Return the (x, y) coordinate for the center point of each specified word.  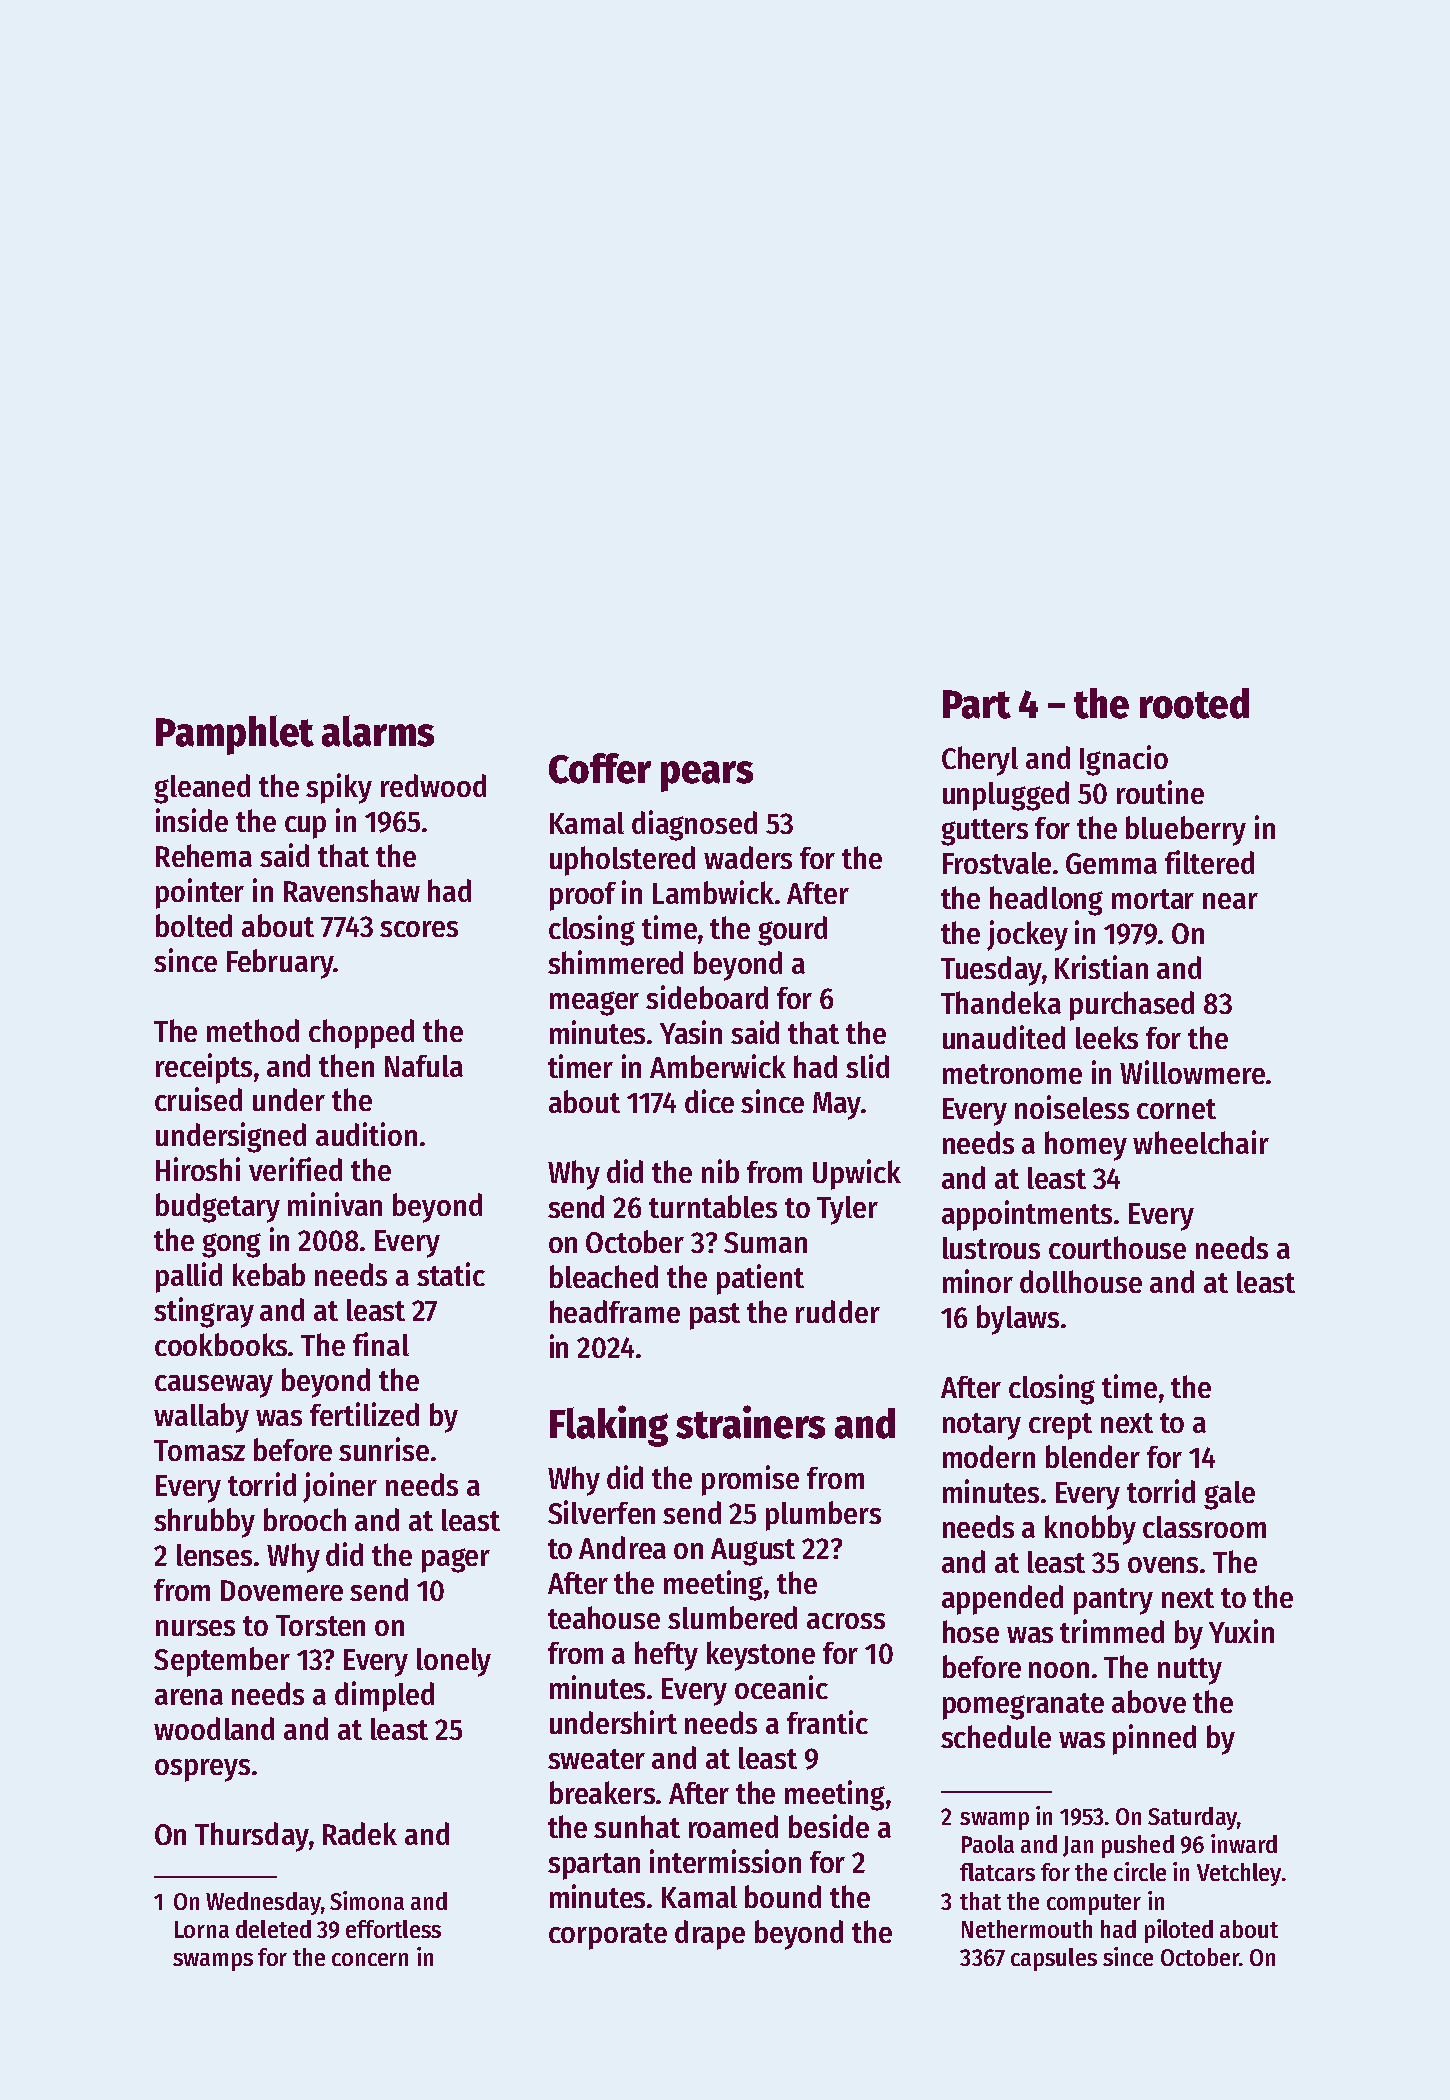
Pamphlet (235, 735)
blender (1093, 1456)
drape (710, 1935)
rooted (1194, 703)
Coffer (600, 768)
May (837, 1106)
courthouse (1117, 1247)
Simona (367, 1900)
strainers (750, 1422)
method (253, 1030)
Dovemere (282, 1590)
